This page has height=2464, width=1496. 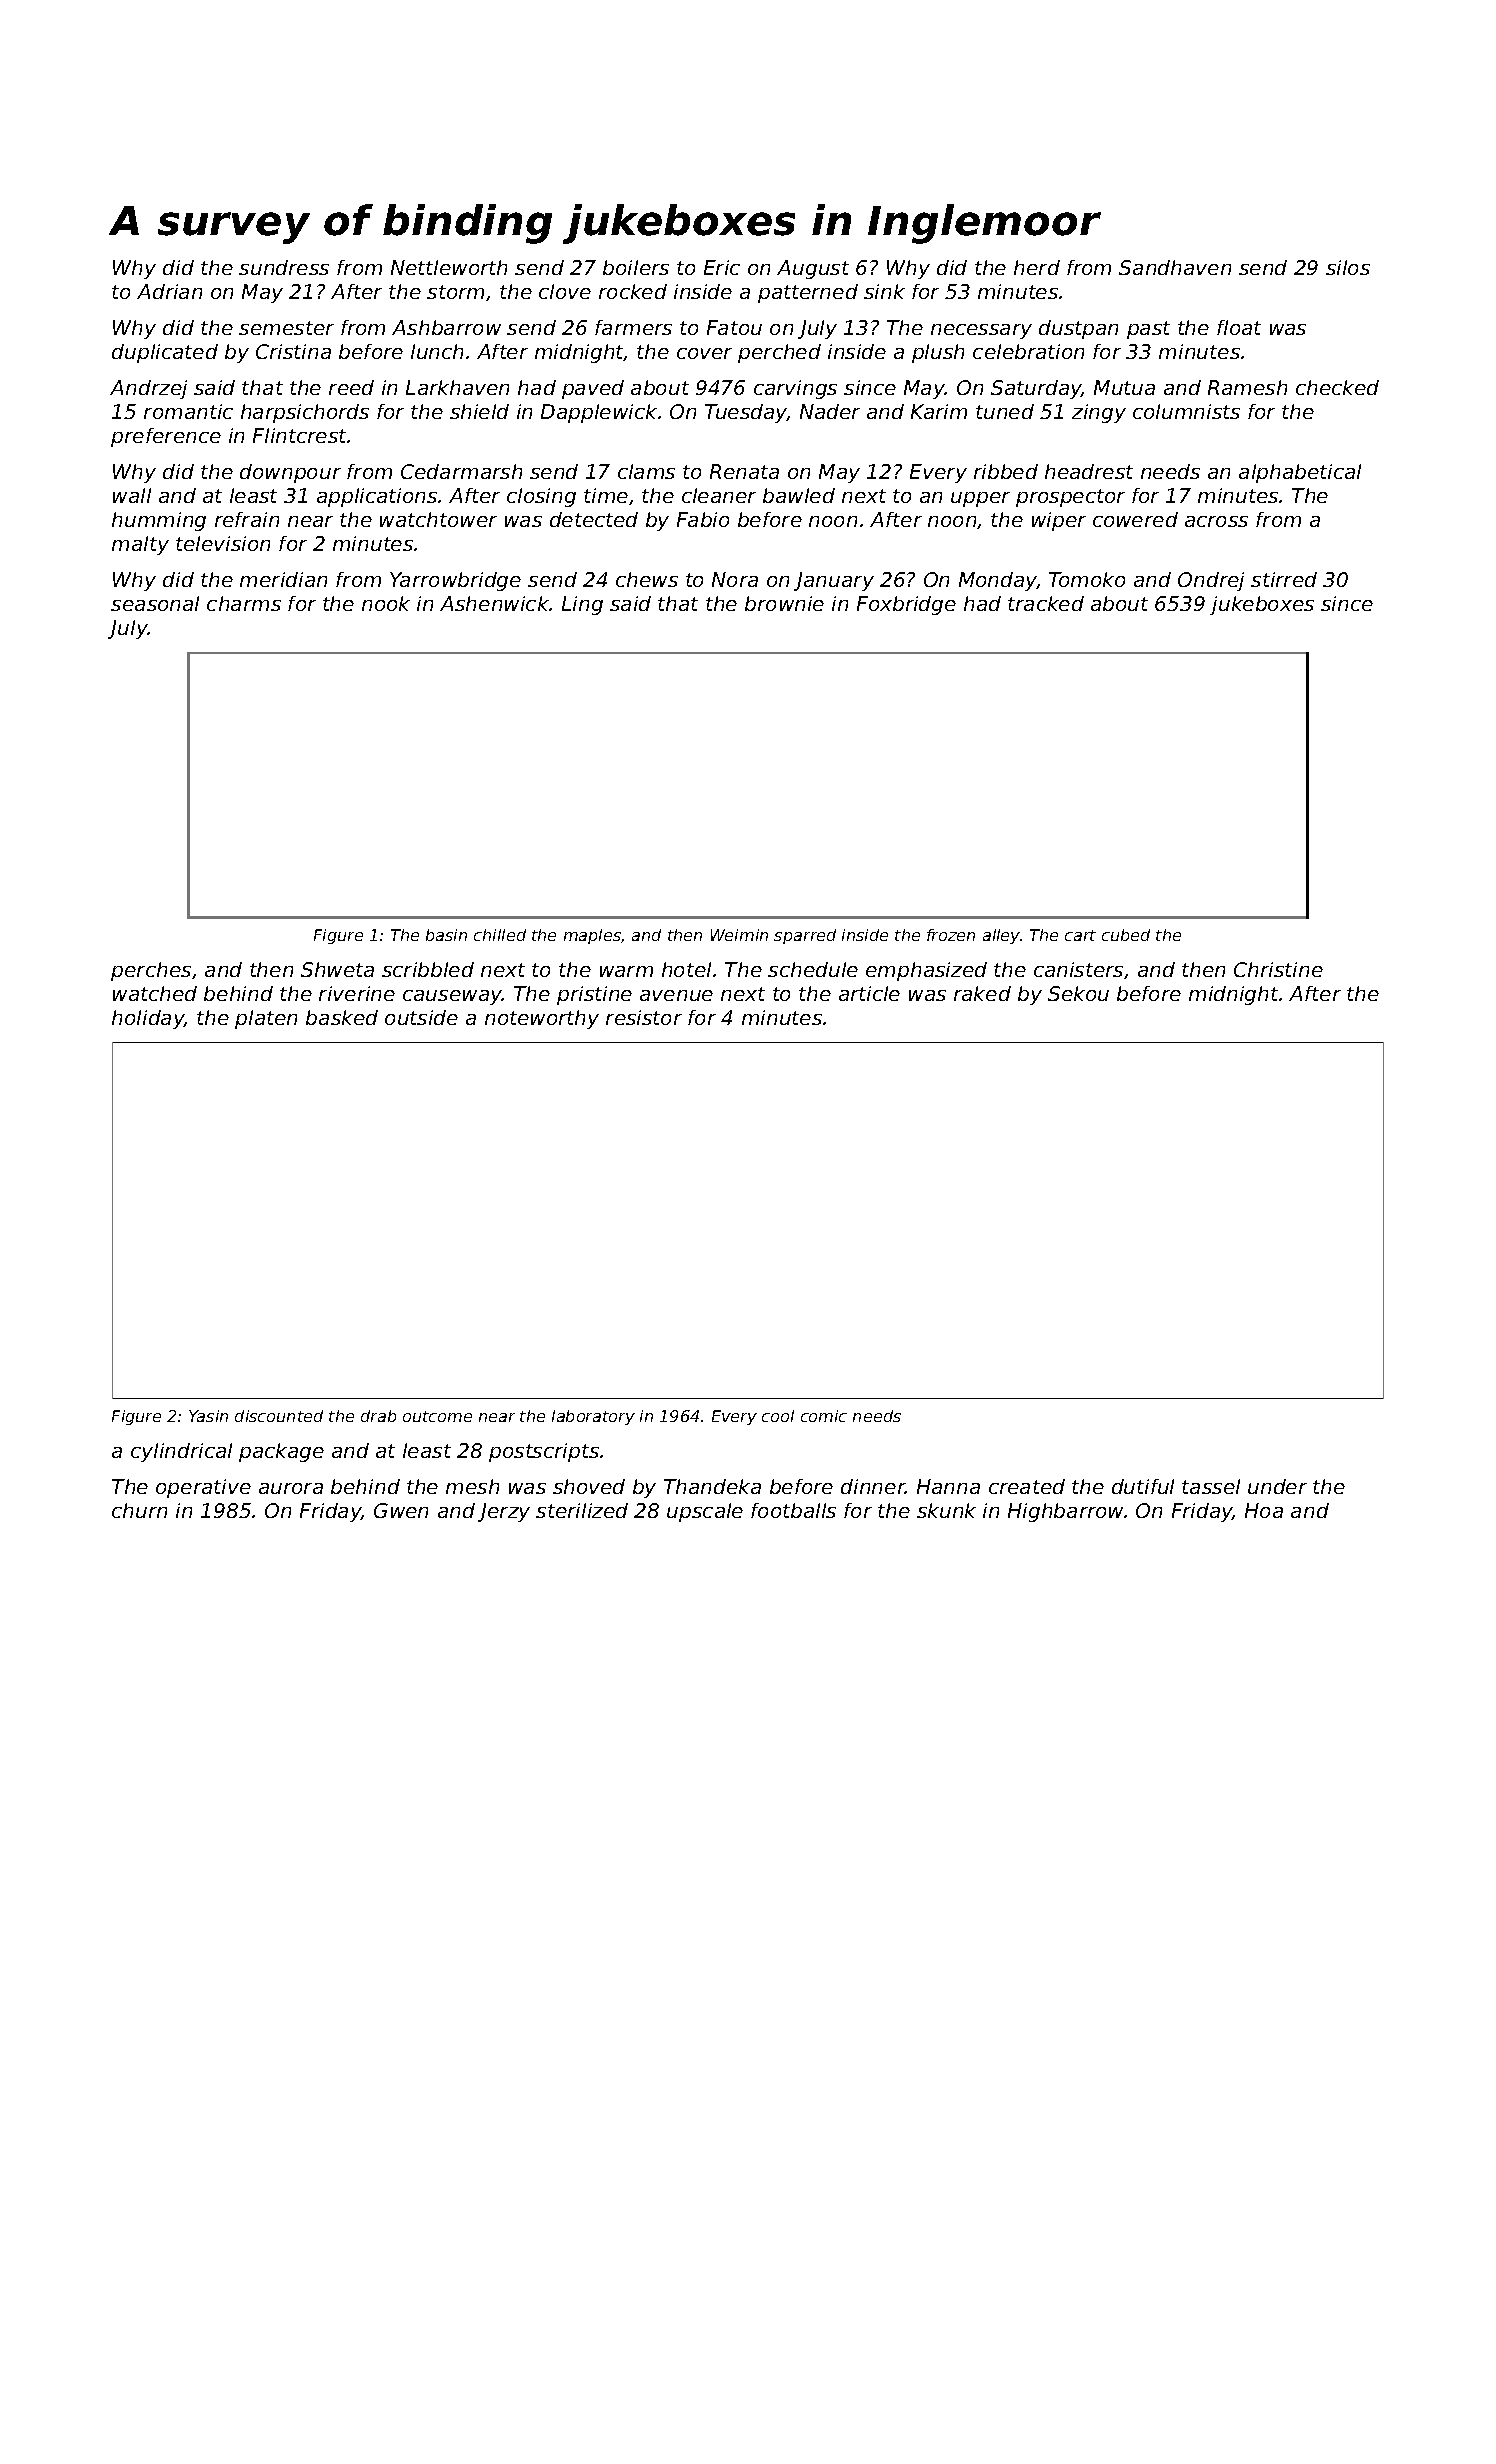 I want to click on brownie, so click(x=784, y=603).
